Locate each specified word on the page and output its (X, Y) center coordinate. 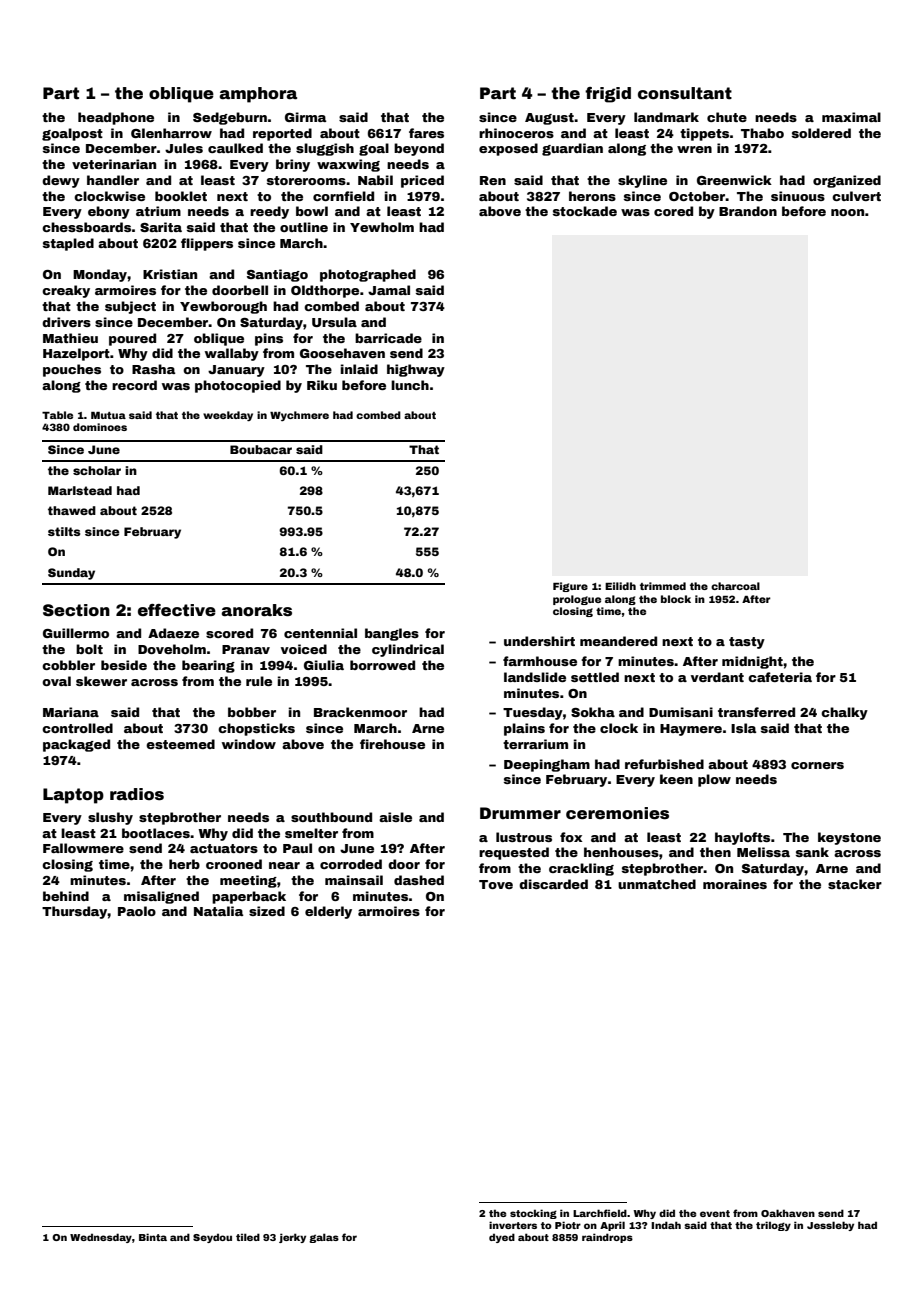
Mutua (108, 415)
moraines (735, 884)
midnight (752, 662)
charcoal (735, 586)
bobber (252, 712)
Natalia (218, 911)
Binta (153, 1237)
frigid (608, 95)
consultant (685, 93)
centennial (320, 633)
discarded (553, 884)
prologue (577, 600)
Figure (570, 587)
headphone (116, 118)
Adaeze (173, 633)
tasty (747, 643)
